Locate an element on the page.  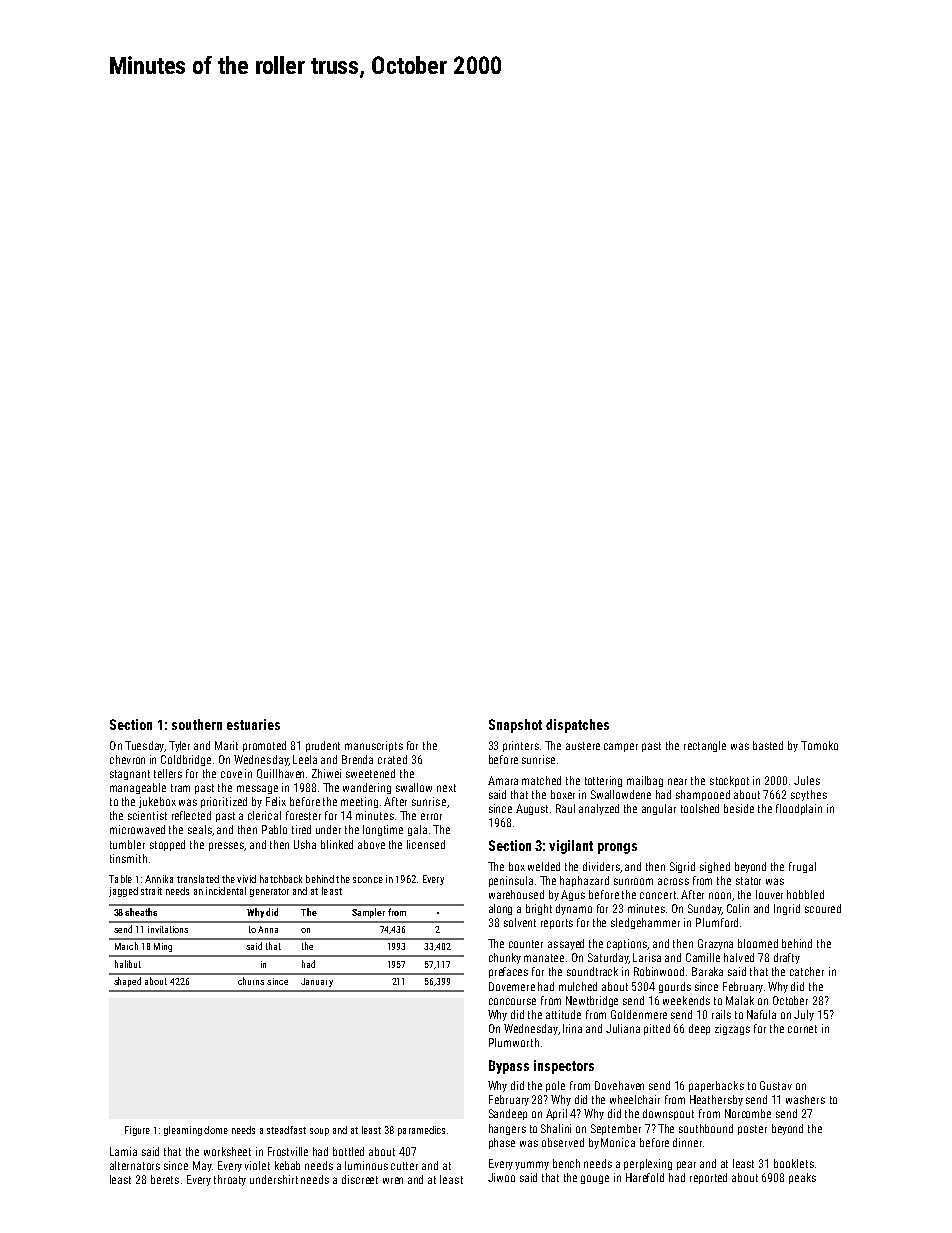
Quillhaven is located at coordinates (280, 774).
